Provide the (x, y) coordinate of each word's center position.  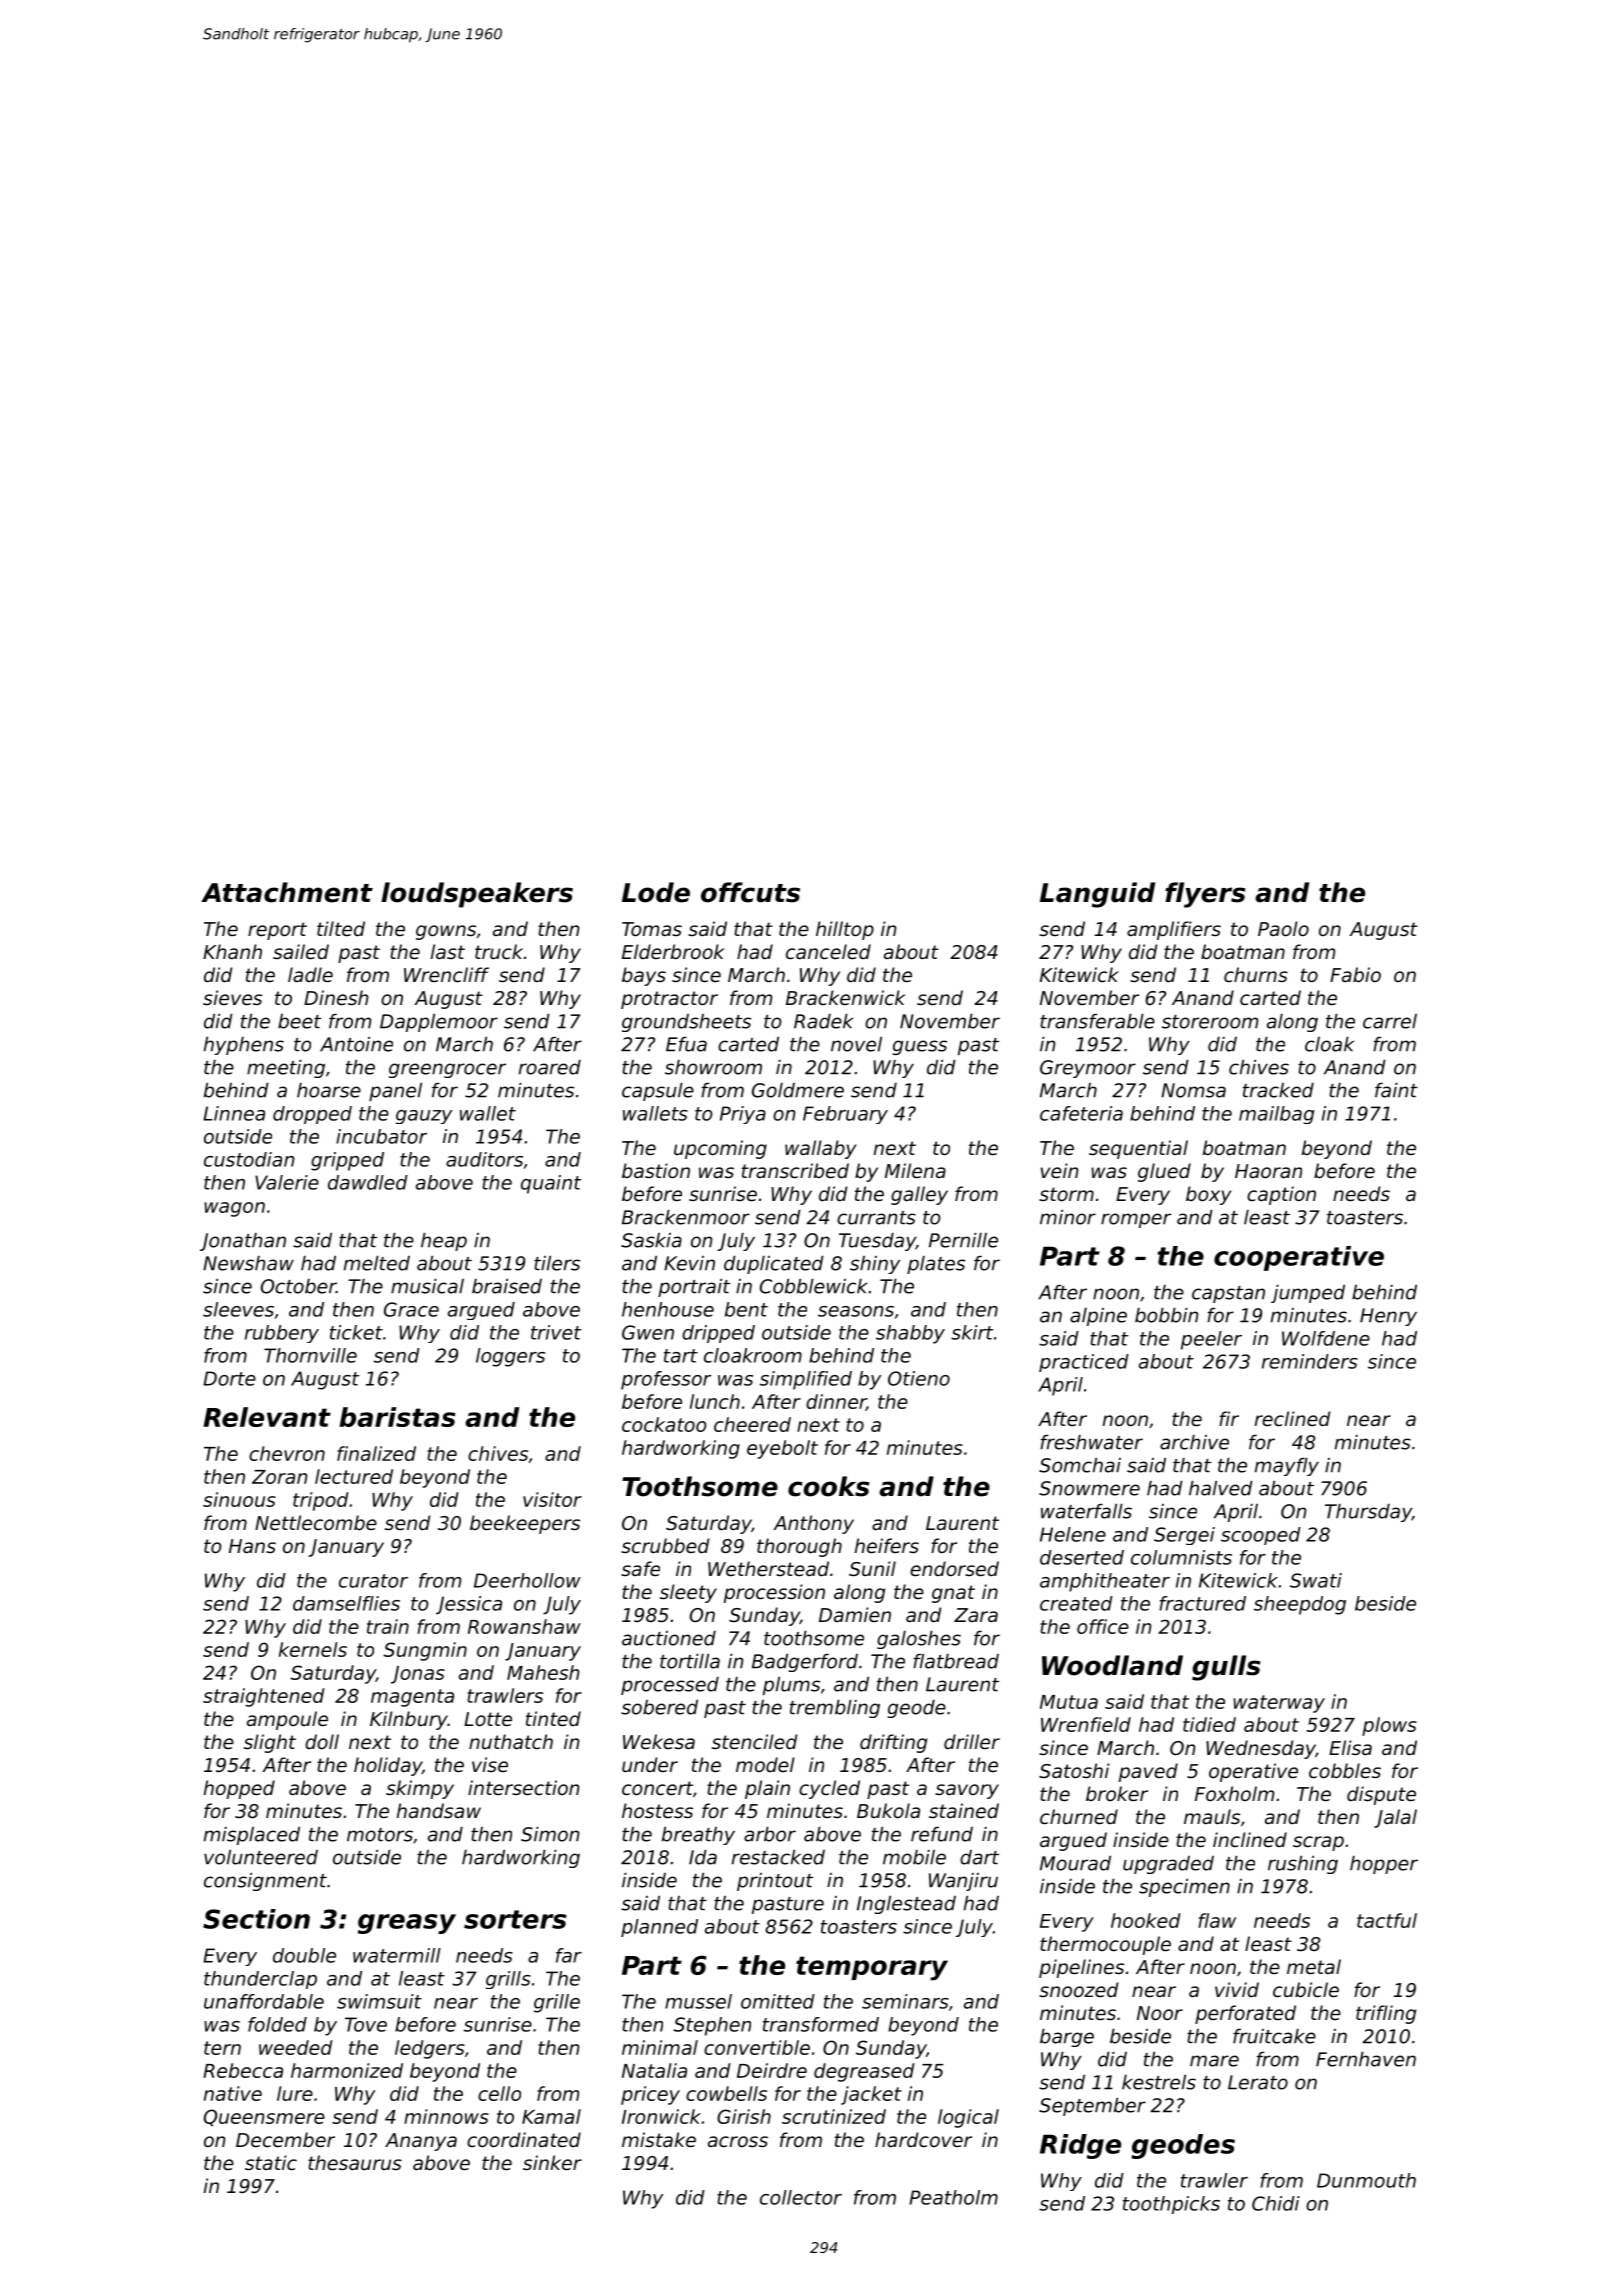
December (285, 2139)
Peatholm (953, 2197)
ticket (356, 1332)
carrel (1390, 1021)
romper (1136, 1220)
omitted (778, 2001)
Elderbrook (673, 951)
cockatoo (664, 1424)
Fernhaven (1366, 2059)
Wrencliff (446, 974)
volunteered (261, 1857)
